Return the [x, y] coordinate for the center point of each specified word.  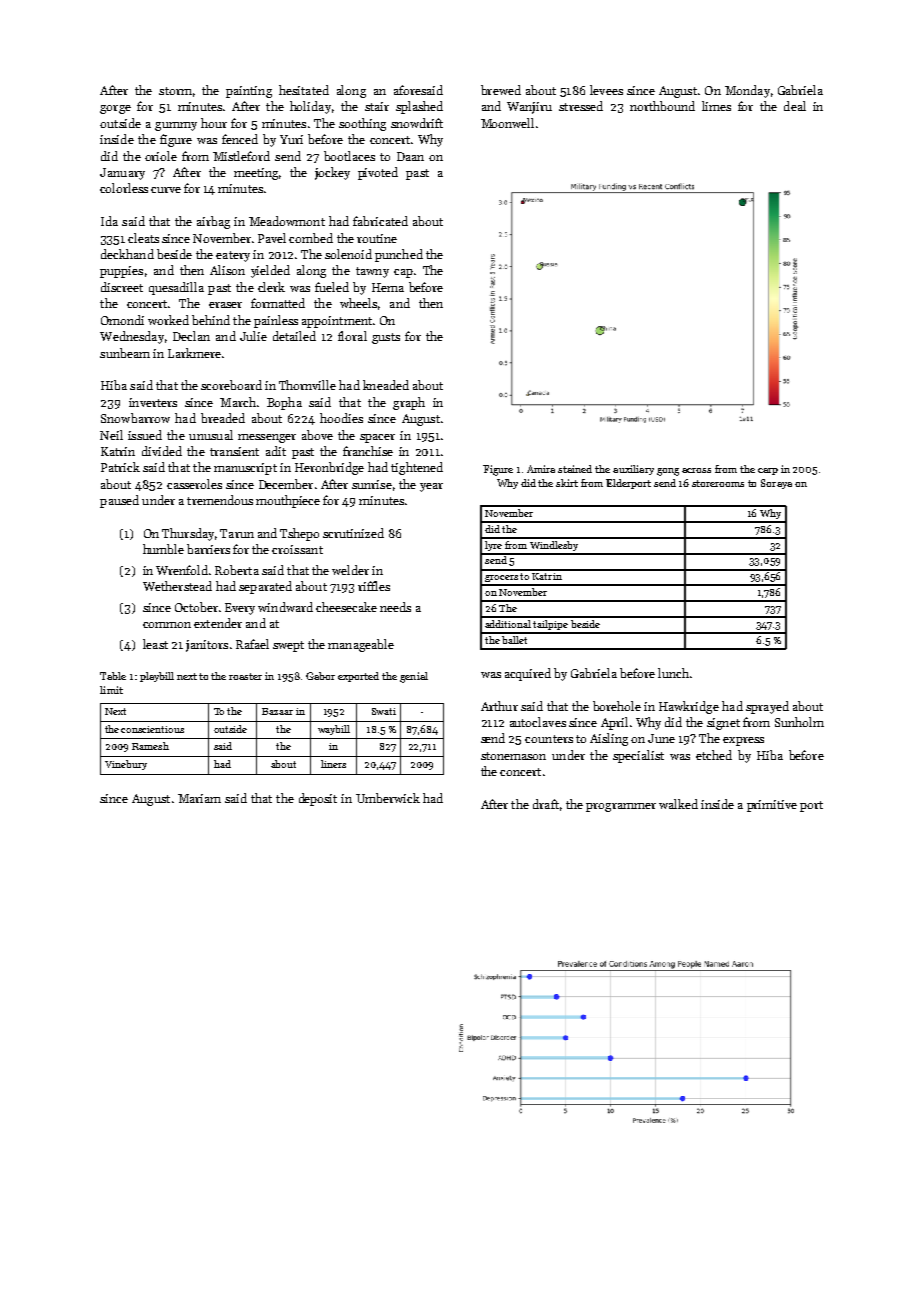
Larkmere [194, 353]
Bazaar [277, 711]
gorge [115, 109]
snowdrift [417, 123]
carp [768, 471]
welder [350, 570]
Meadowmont [287, 221]
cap [403, 273]
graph [409, 403]
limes [716, 106]
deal [795, 106]
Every [240, 609]
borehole [617, 706]
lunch [673, 673]
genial [414, 677]
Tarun [237, 533]
